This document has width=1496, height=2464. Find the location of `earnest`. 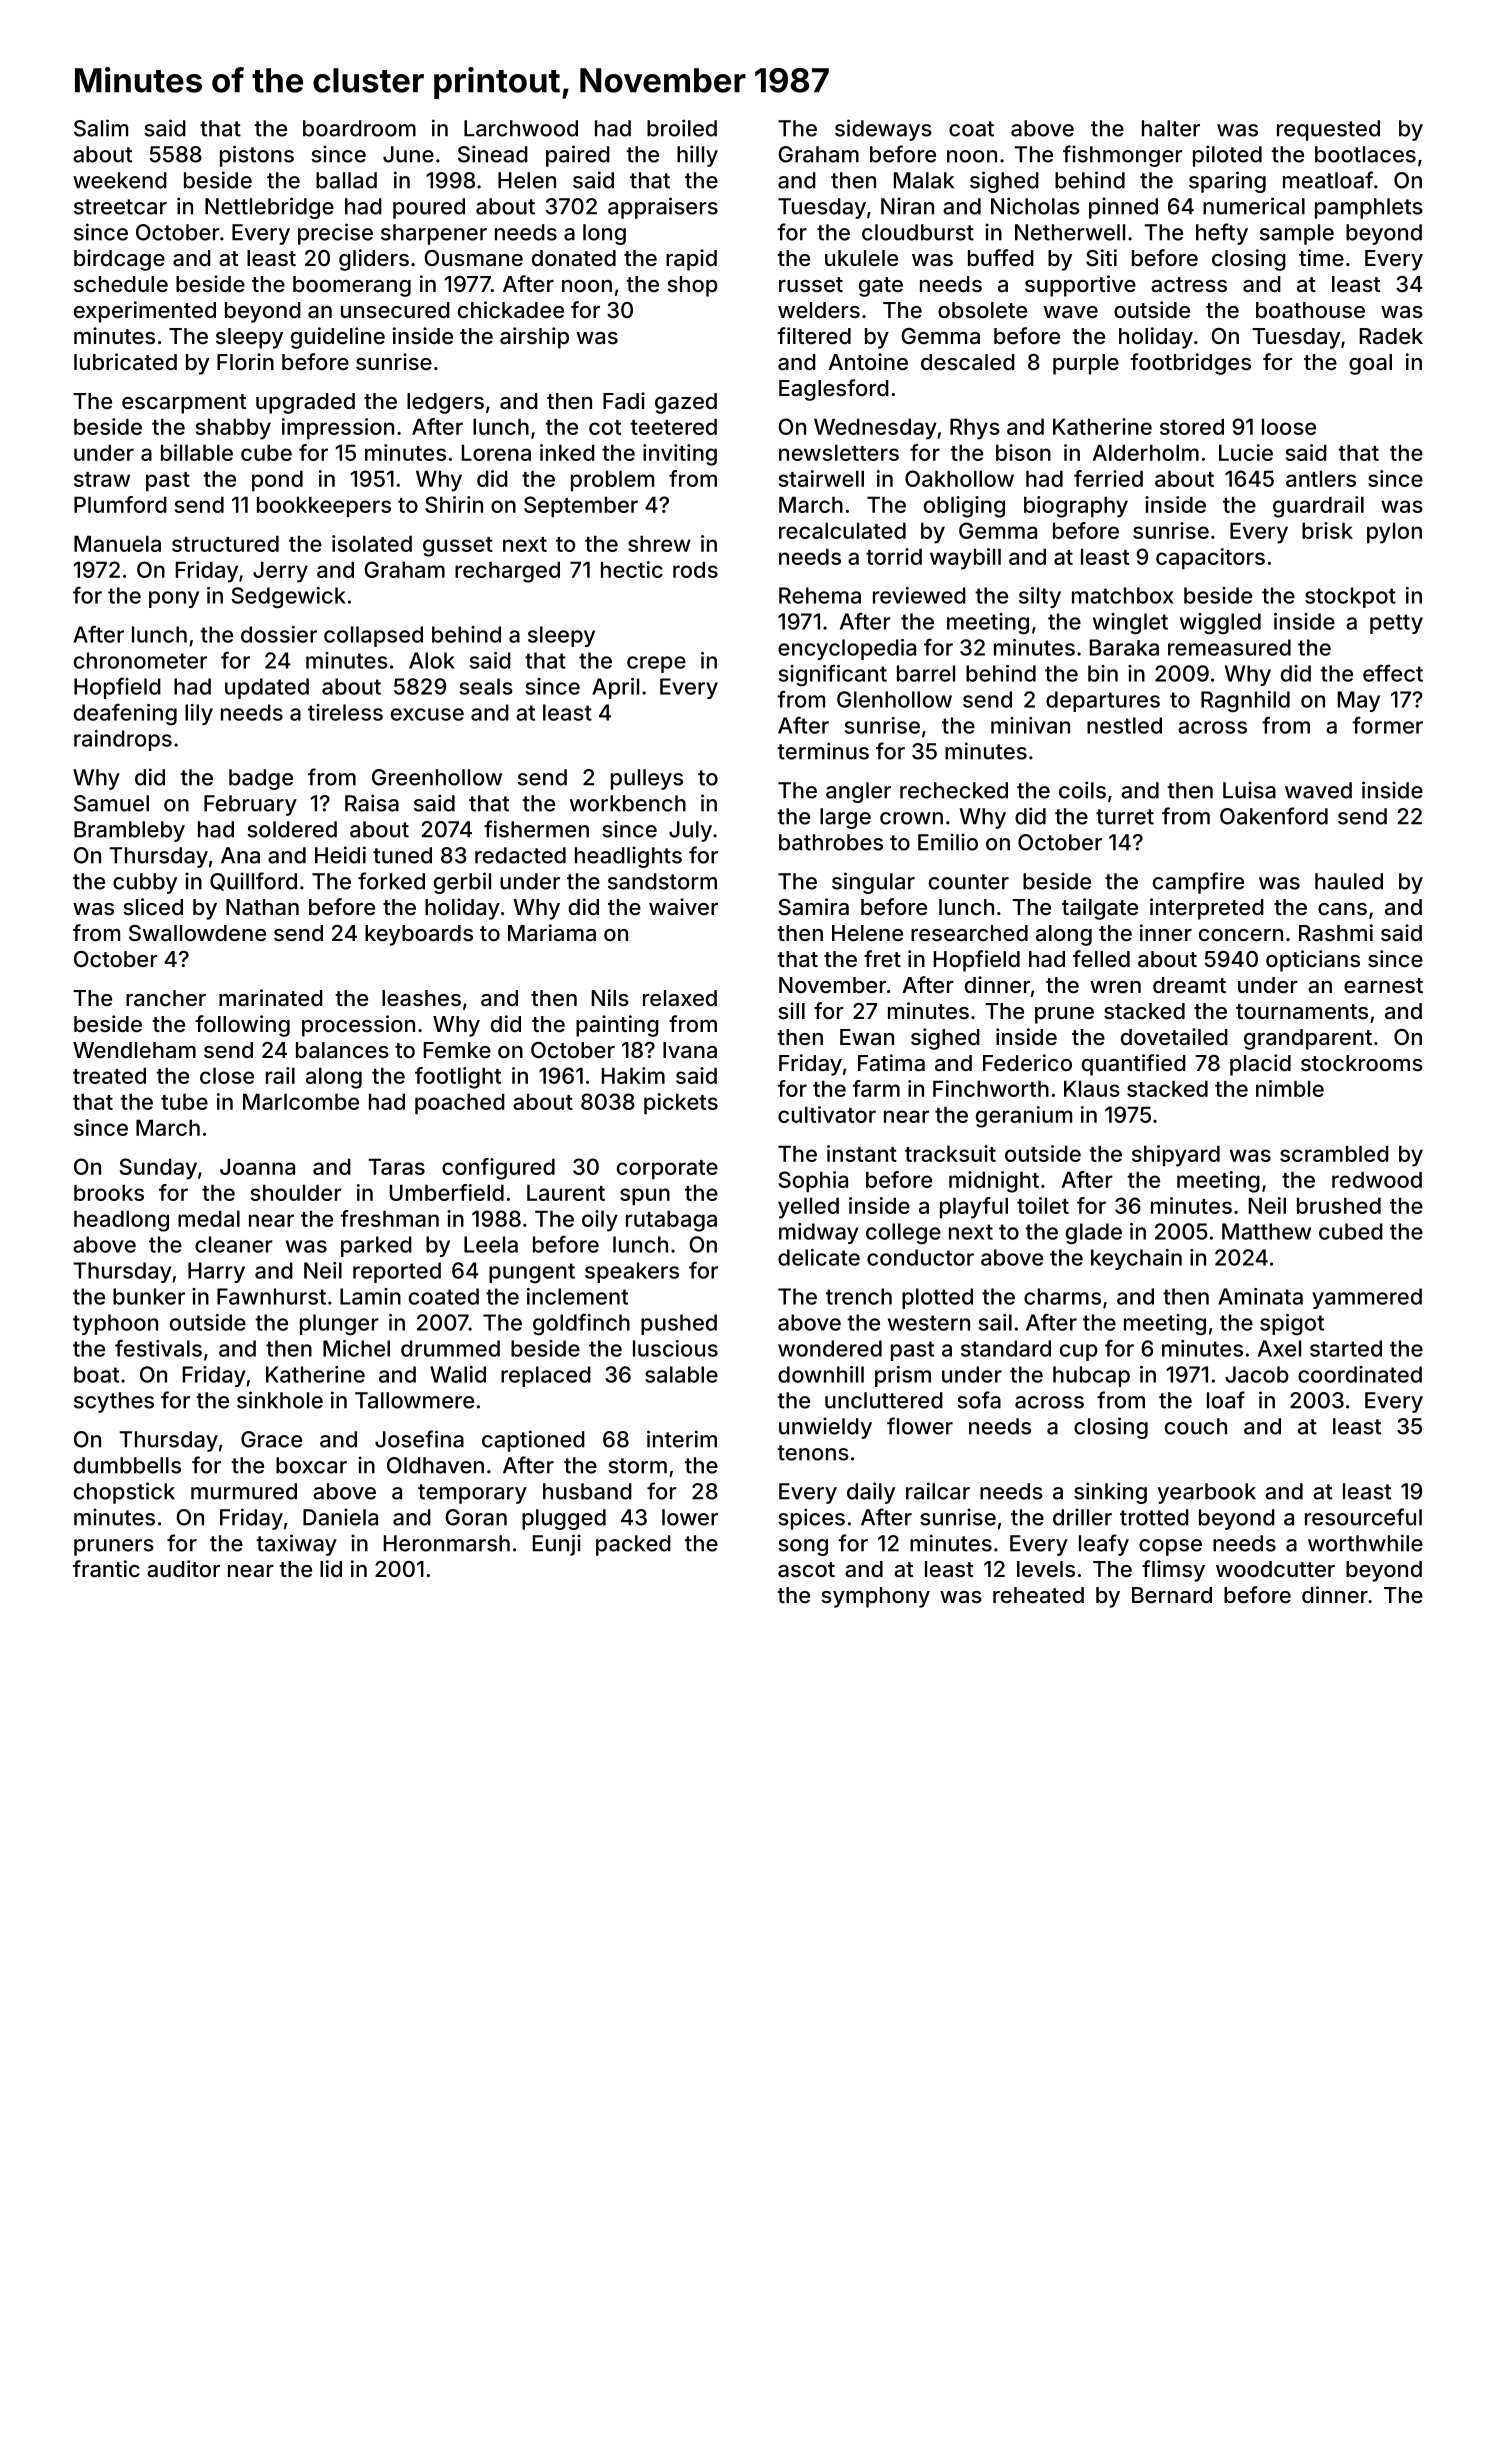

earnest is located at coordinates (1383, 986).
